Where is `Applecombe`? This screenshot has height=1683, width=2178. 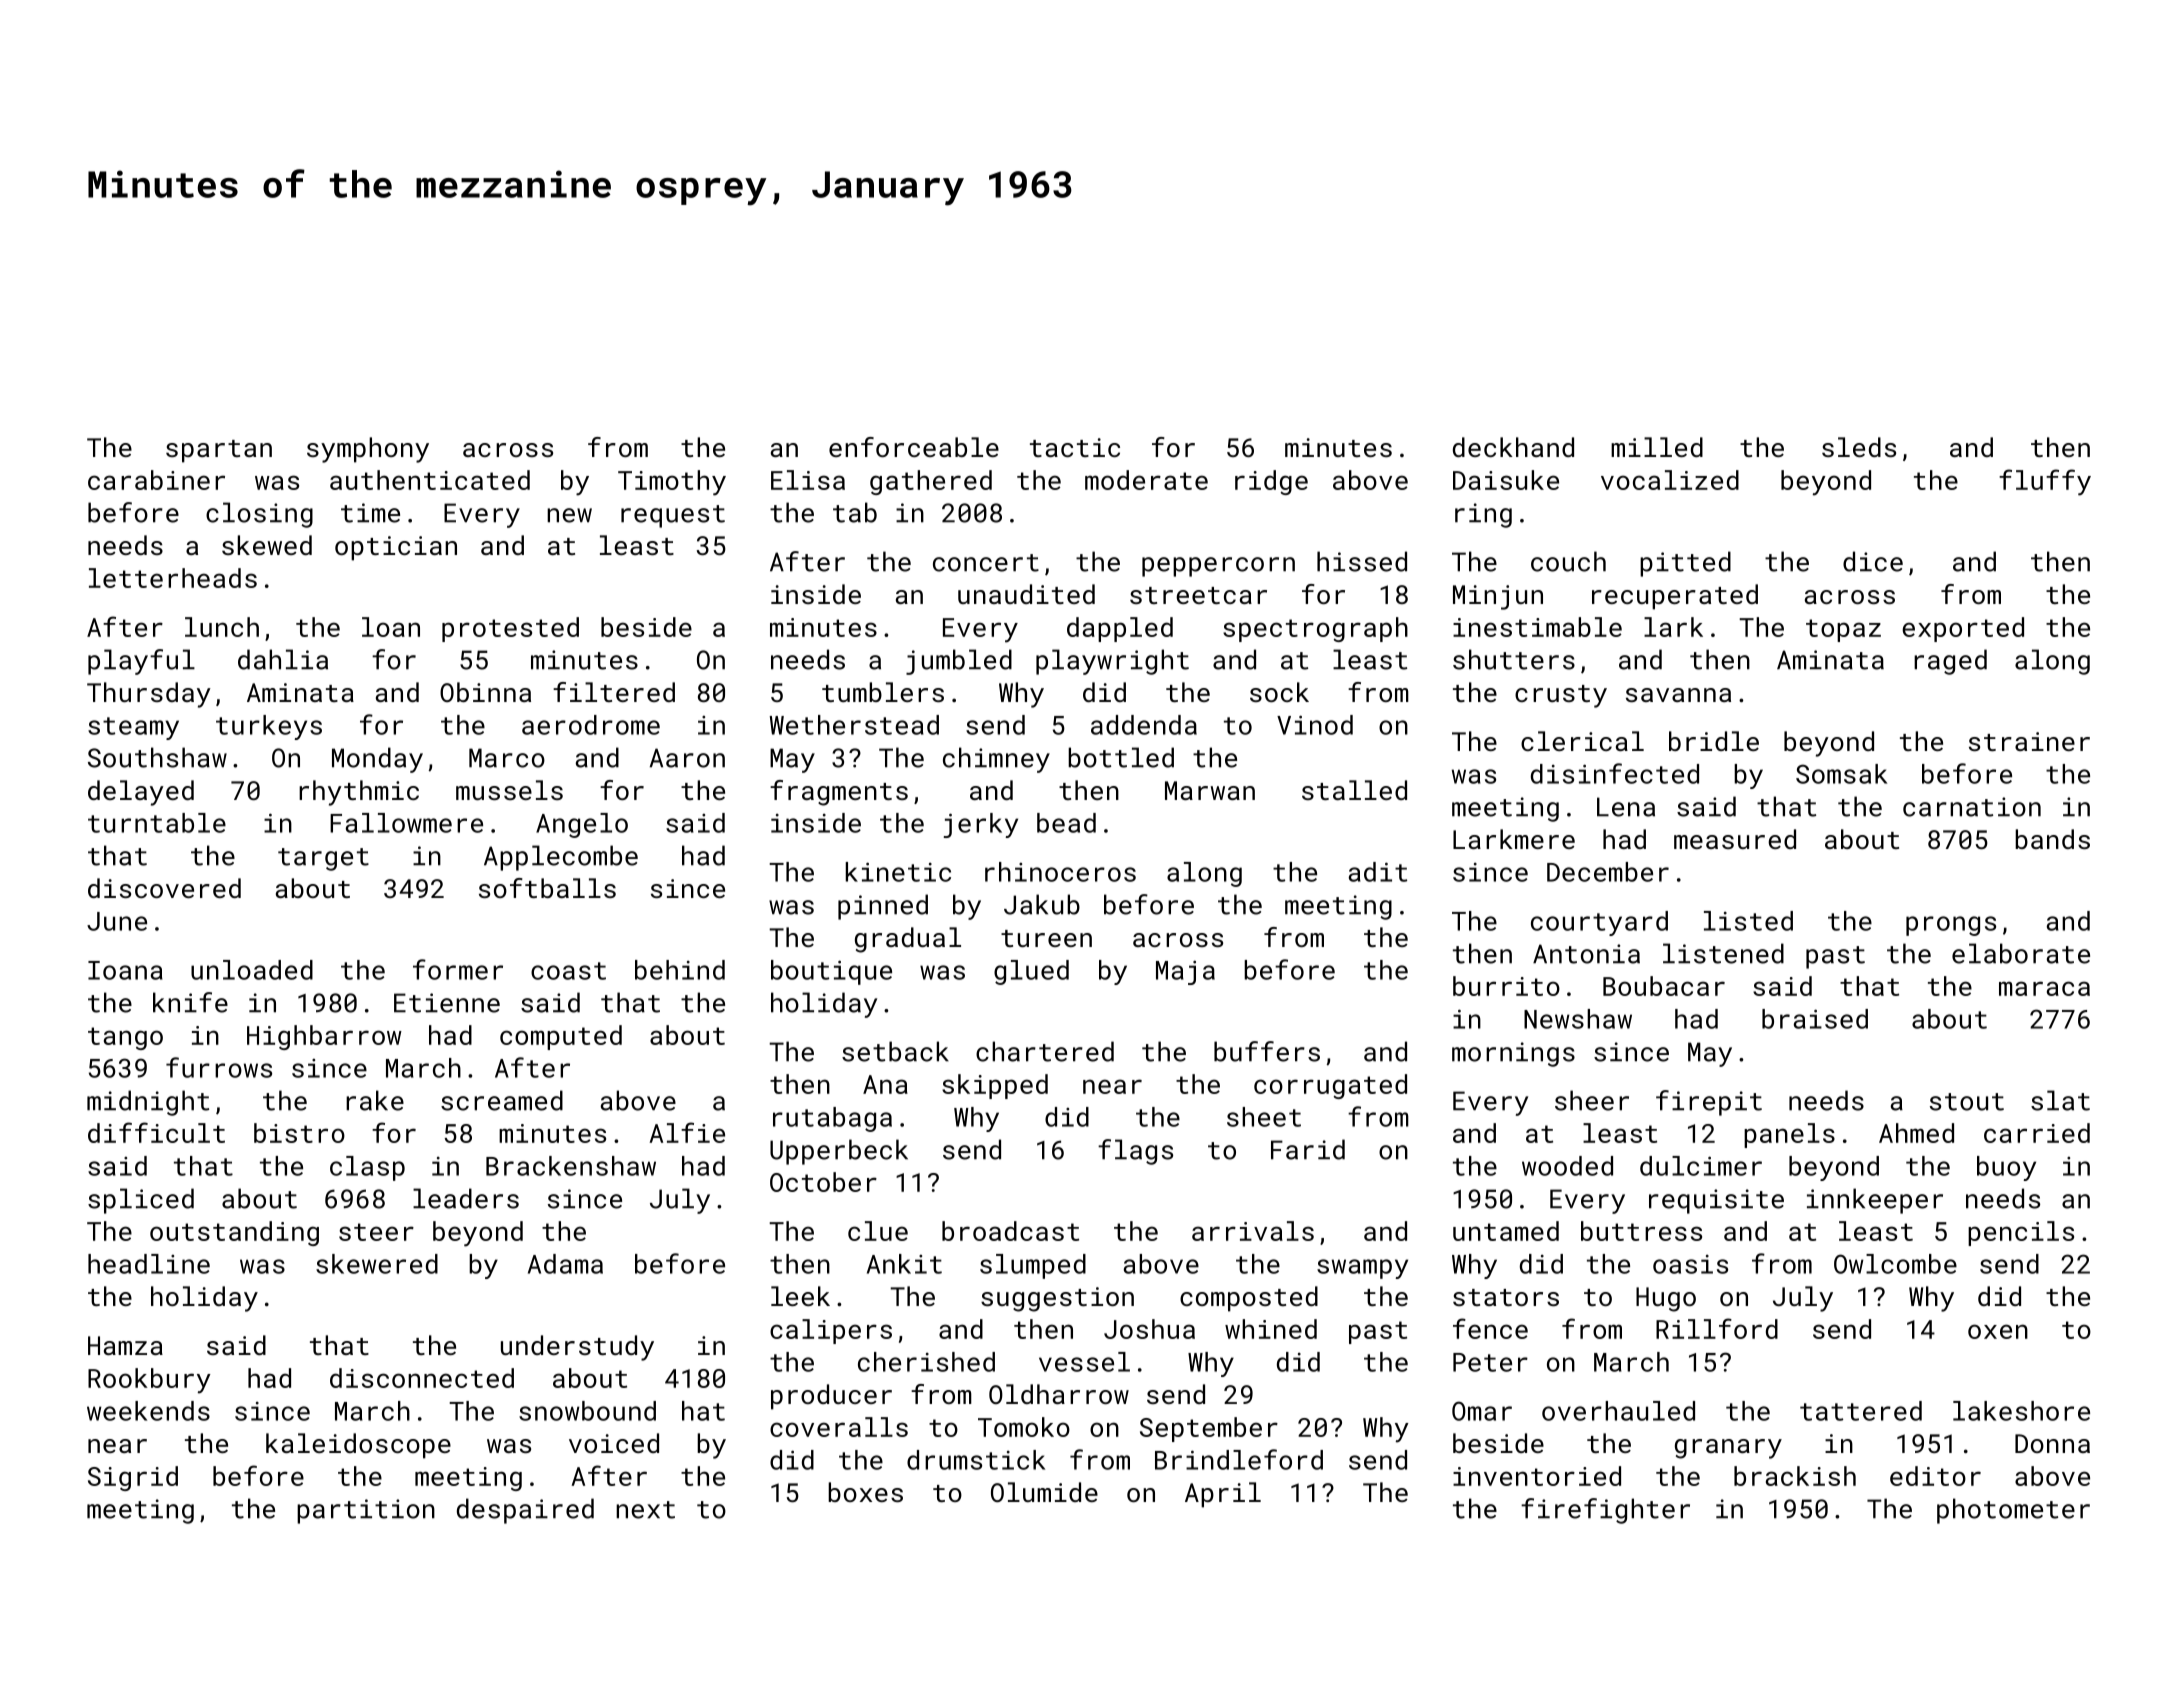
Applecombe is located at coordinates (561, 858).
